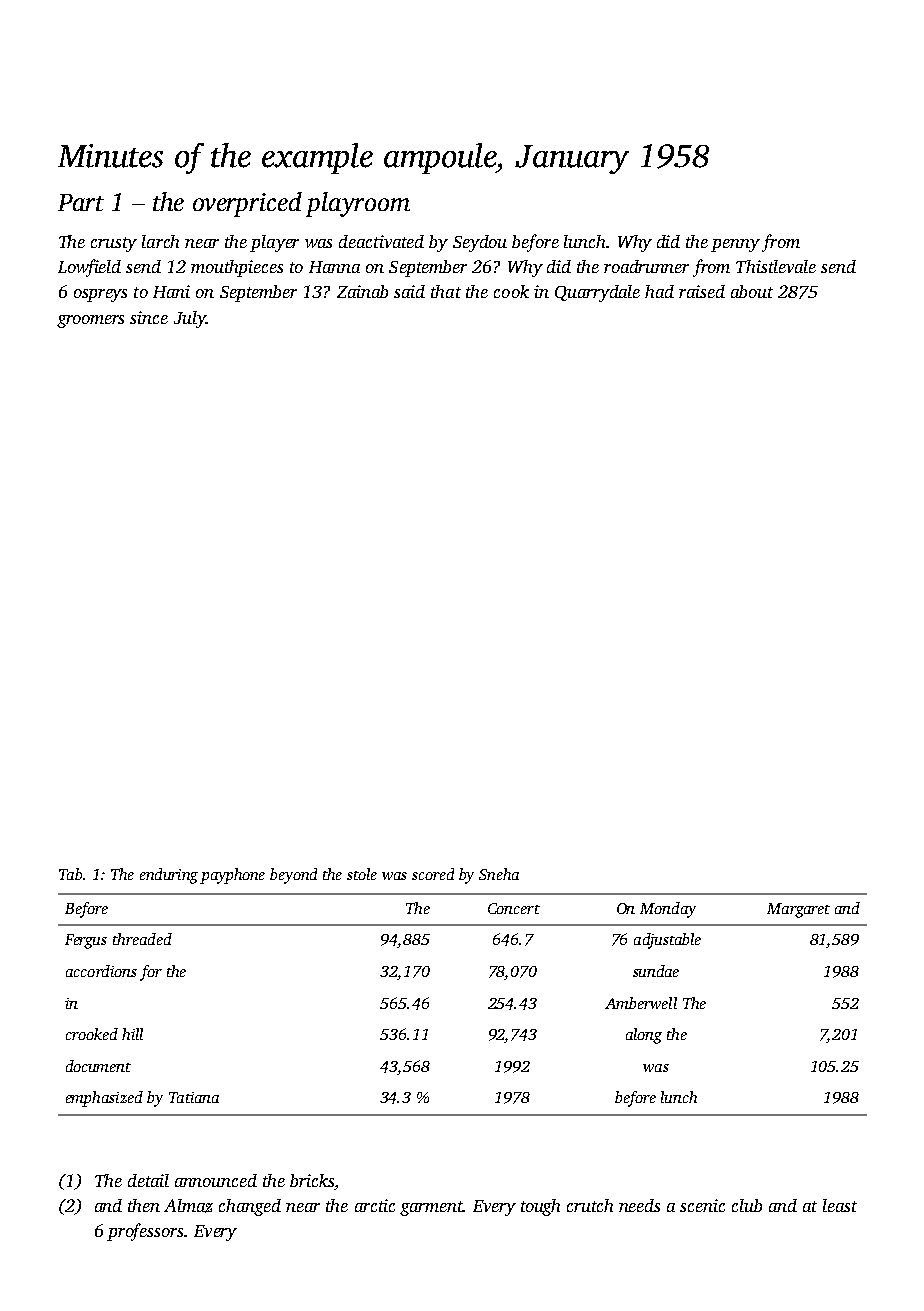 The width and height of the screenshot is (924, 1311). I want to click on Margaret, so click(798, 910).
